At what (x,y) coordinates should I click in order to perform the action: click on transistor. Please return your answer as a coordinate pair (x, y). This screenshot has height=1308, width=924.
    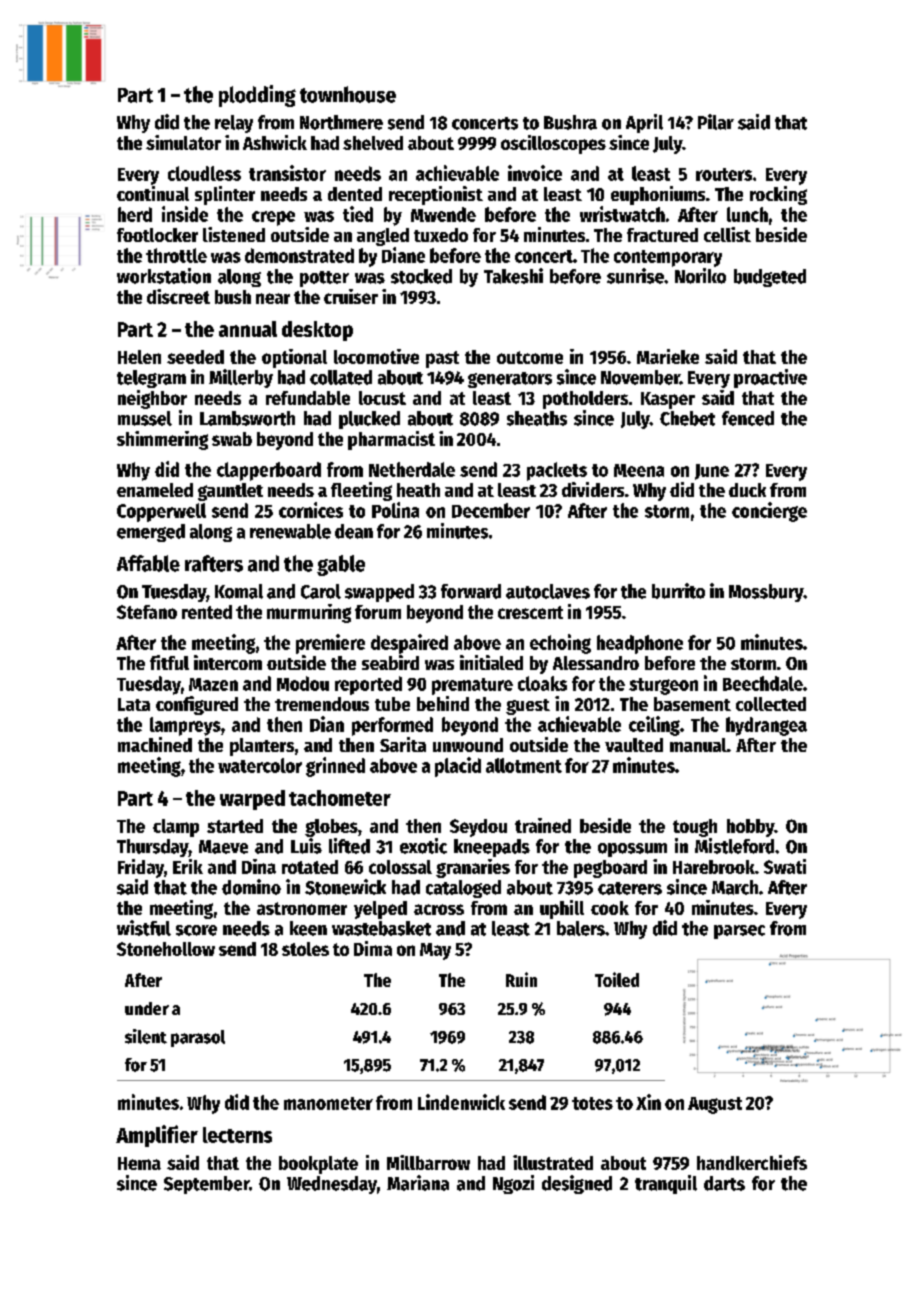
    Looking at the image, I should click on (287, 173).
